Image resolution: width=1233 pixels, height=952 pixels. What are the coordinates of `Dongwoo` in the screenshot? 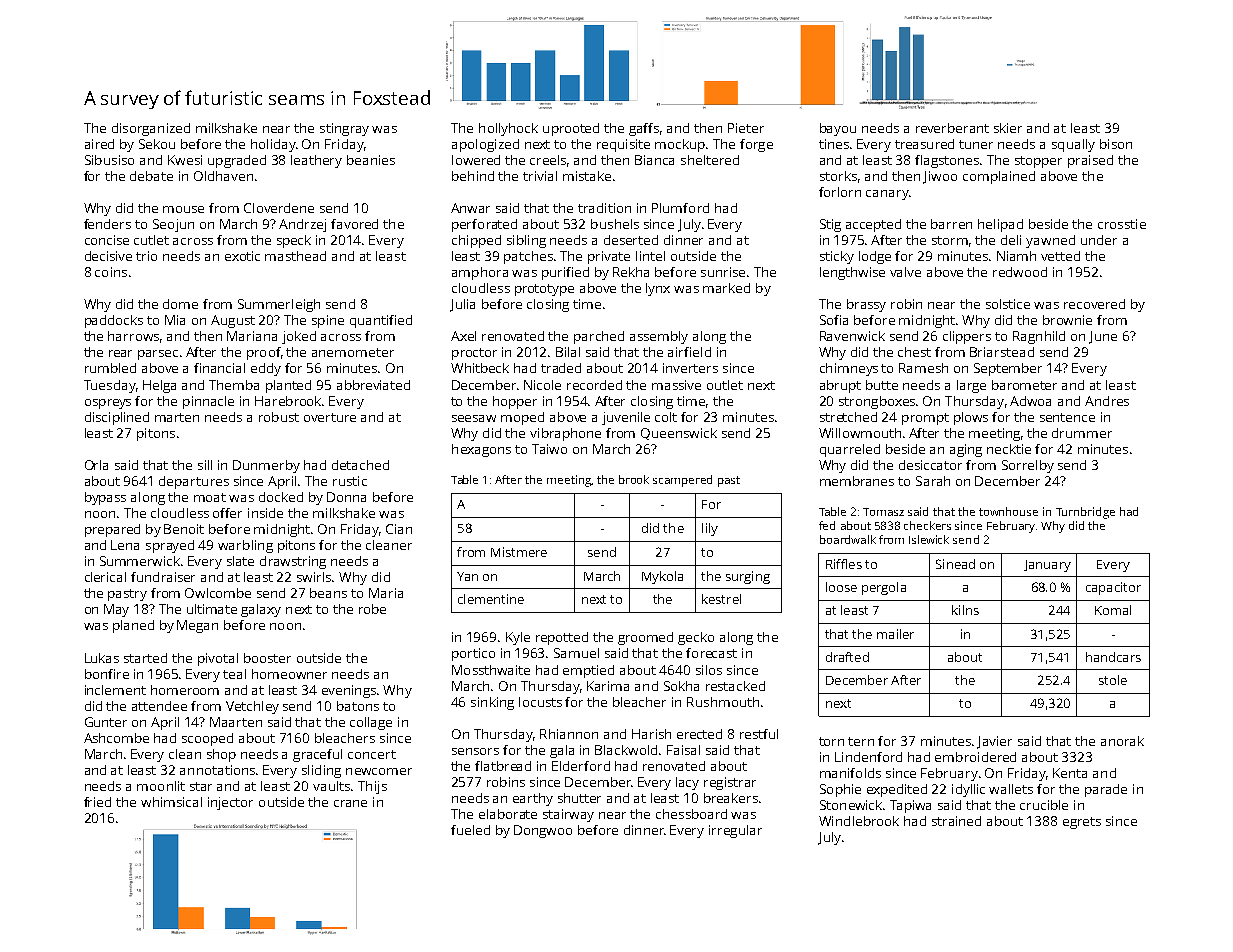 It's located at (543, 831).
